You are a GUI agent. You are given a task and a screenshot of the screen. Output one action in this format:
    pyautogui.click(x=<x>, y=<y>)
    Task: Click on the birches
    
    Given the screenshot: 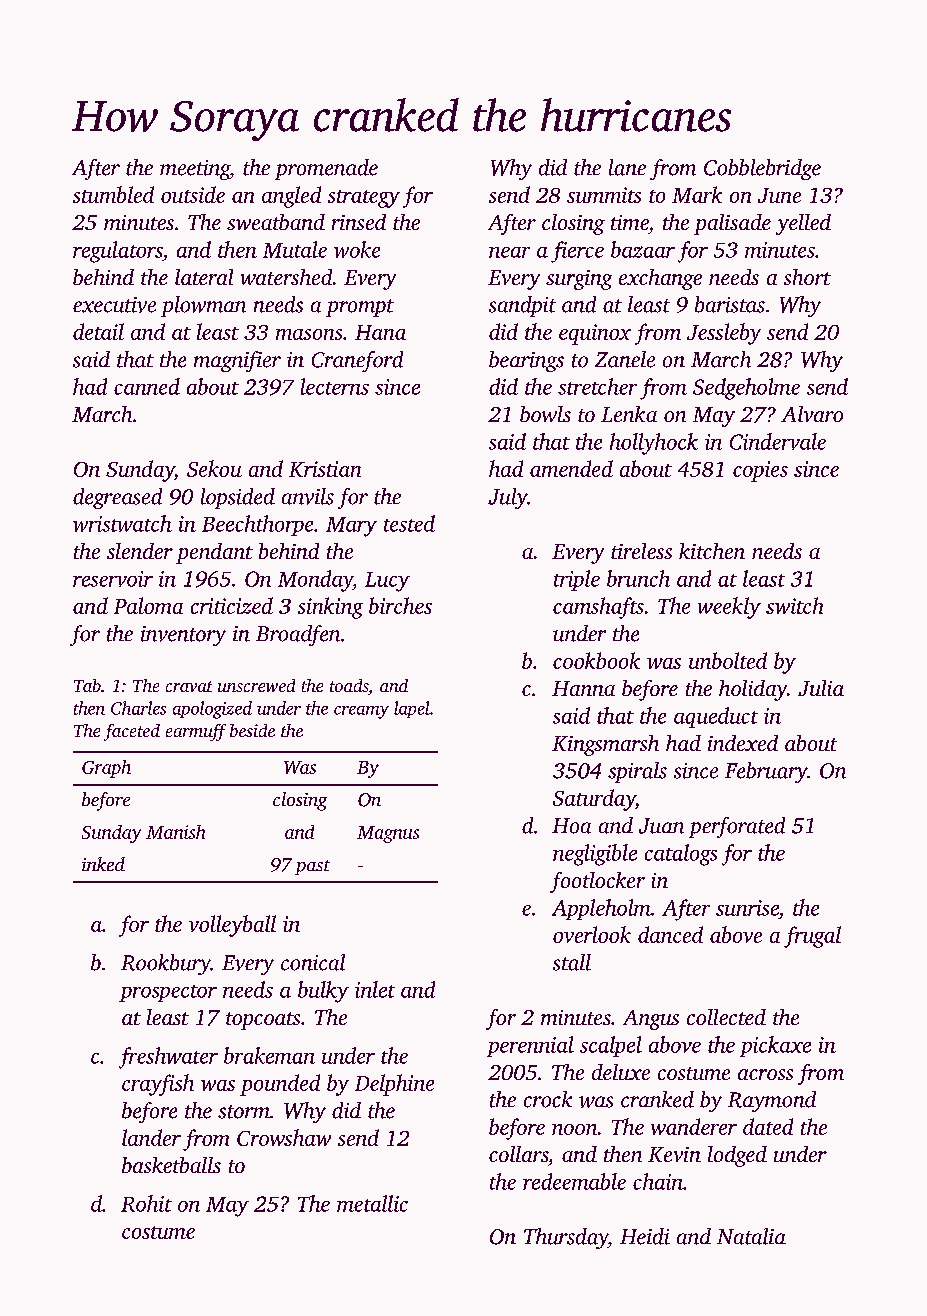 What is the action you would take?
    pyautogui.click(x=400, y=605)
